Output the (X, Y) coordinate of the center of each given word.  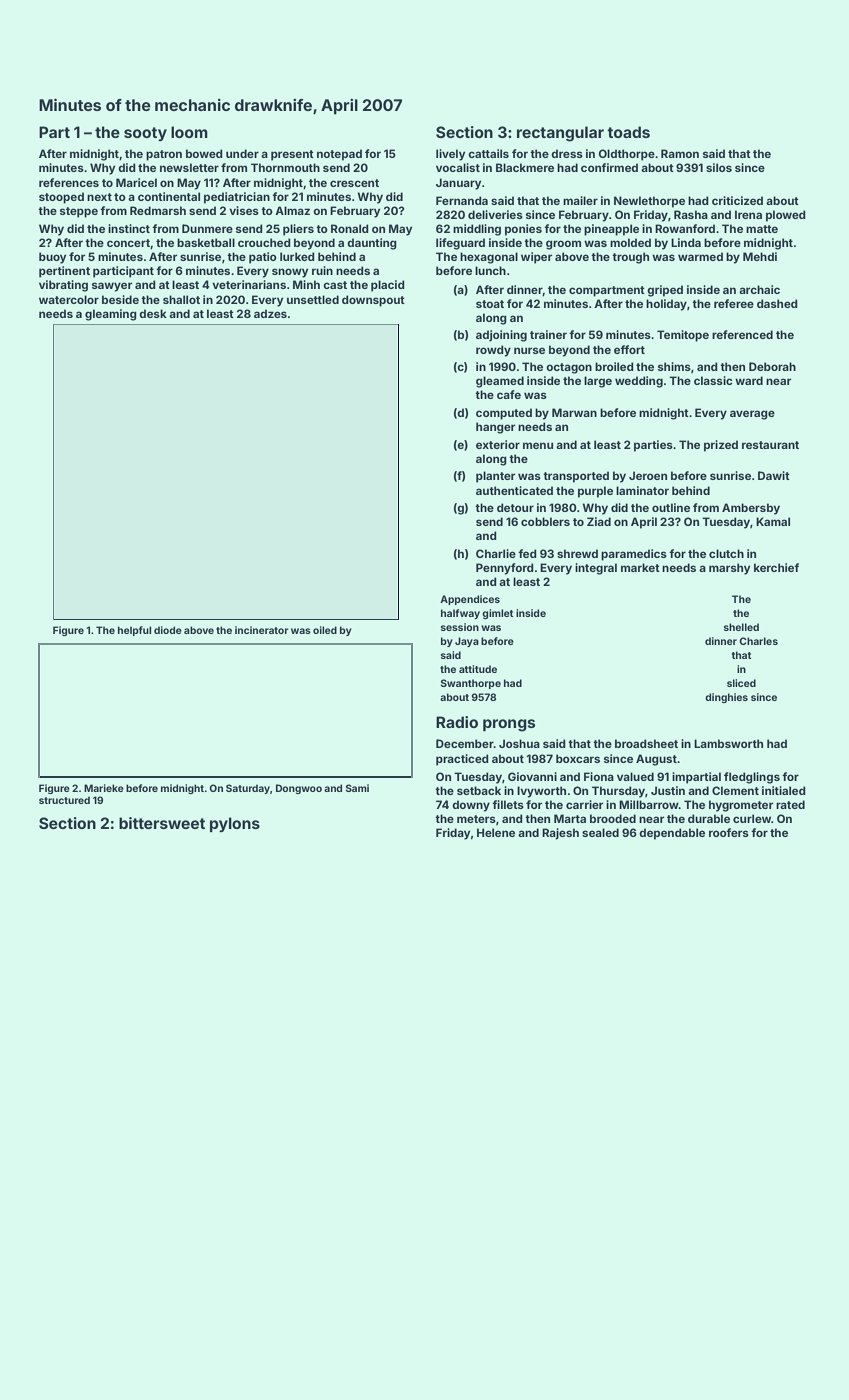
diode (168, 630)
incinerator (262, 630)
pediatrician (237, 198)
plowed (786, 216)
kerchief (776, 567)
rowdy (493, 351)
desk (153, 313)
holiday (666, 305)
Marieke (104, 788)
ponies (523, 230)
